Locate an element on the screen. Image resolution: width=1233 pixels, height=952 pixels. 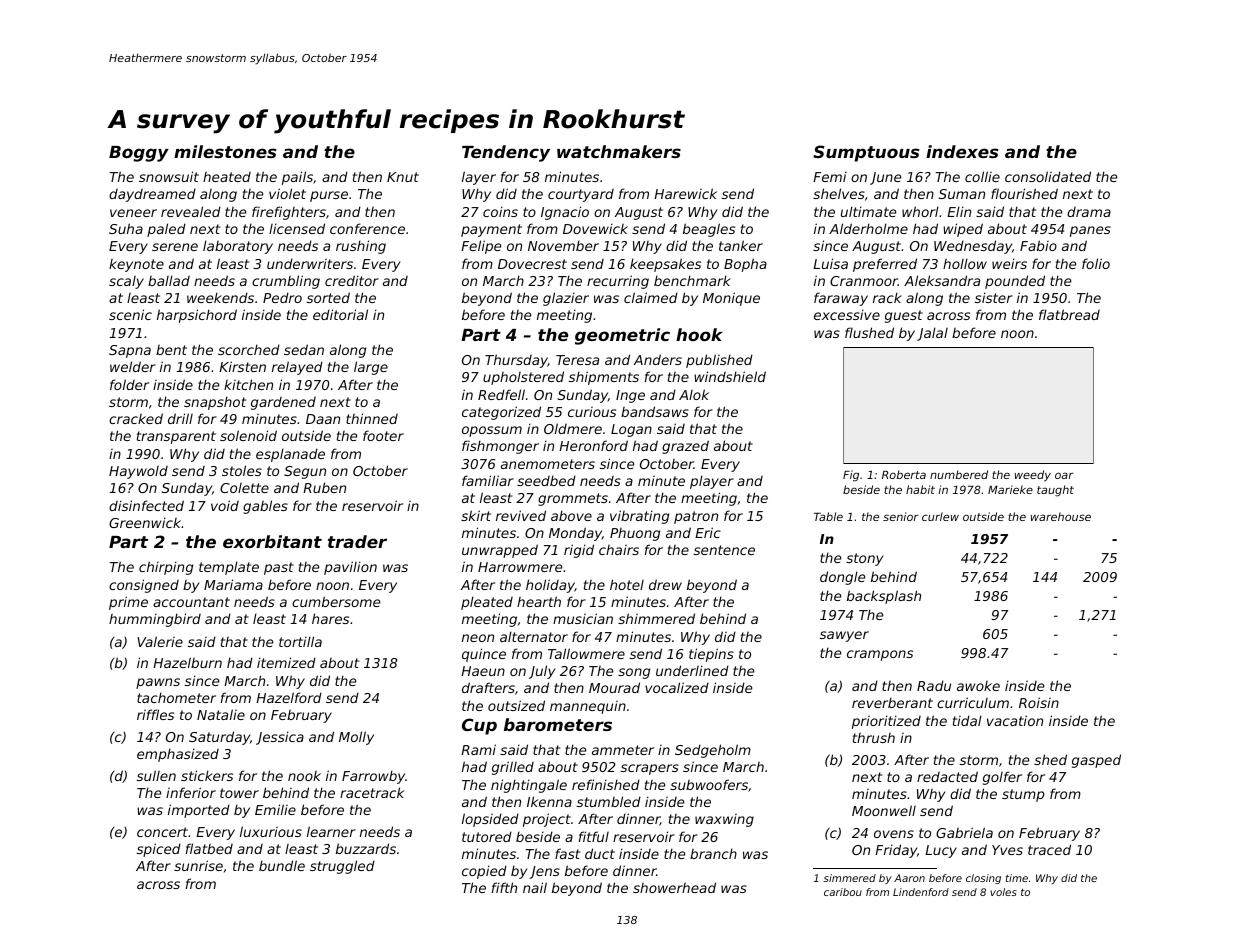
struggled is located at coordinates (342, 867).
